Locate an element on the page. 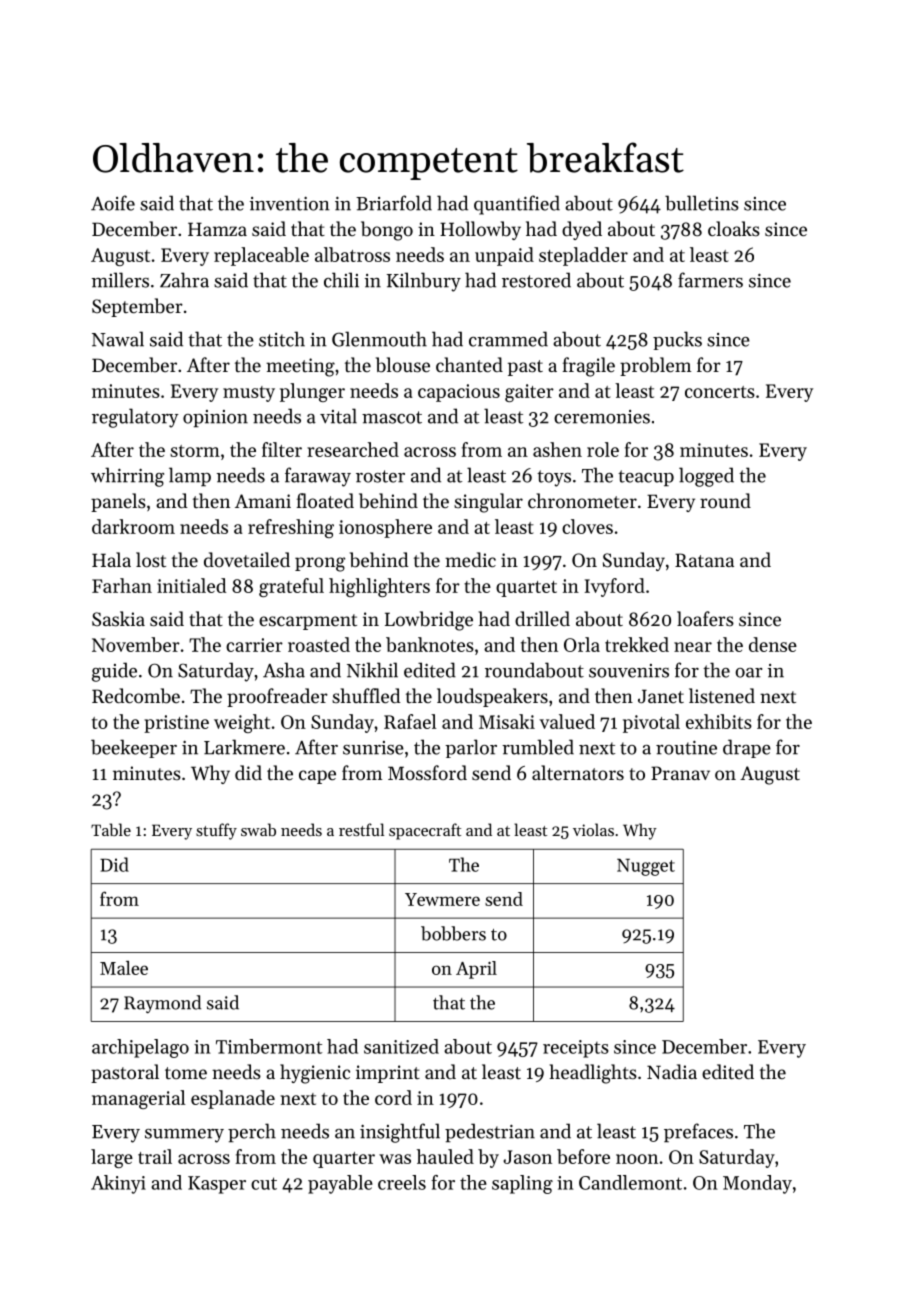 Image resolution: width=908 pixels, height=1316 pixels. farmers is located at coordinates (710, 280).
